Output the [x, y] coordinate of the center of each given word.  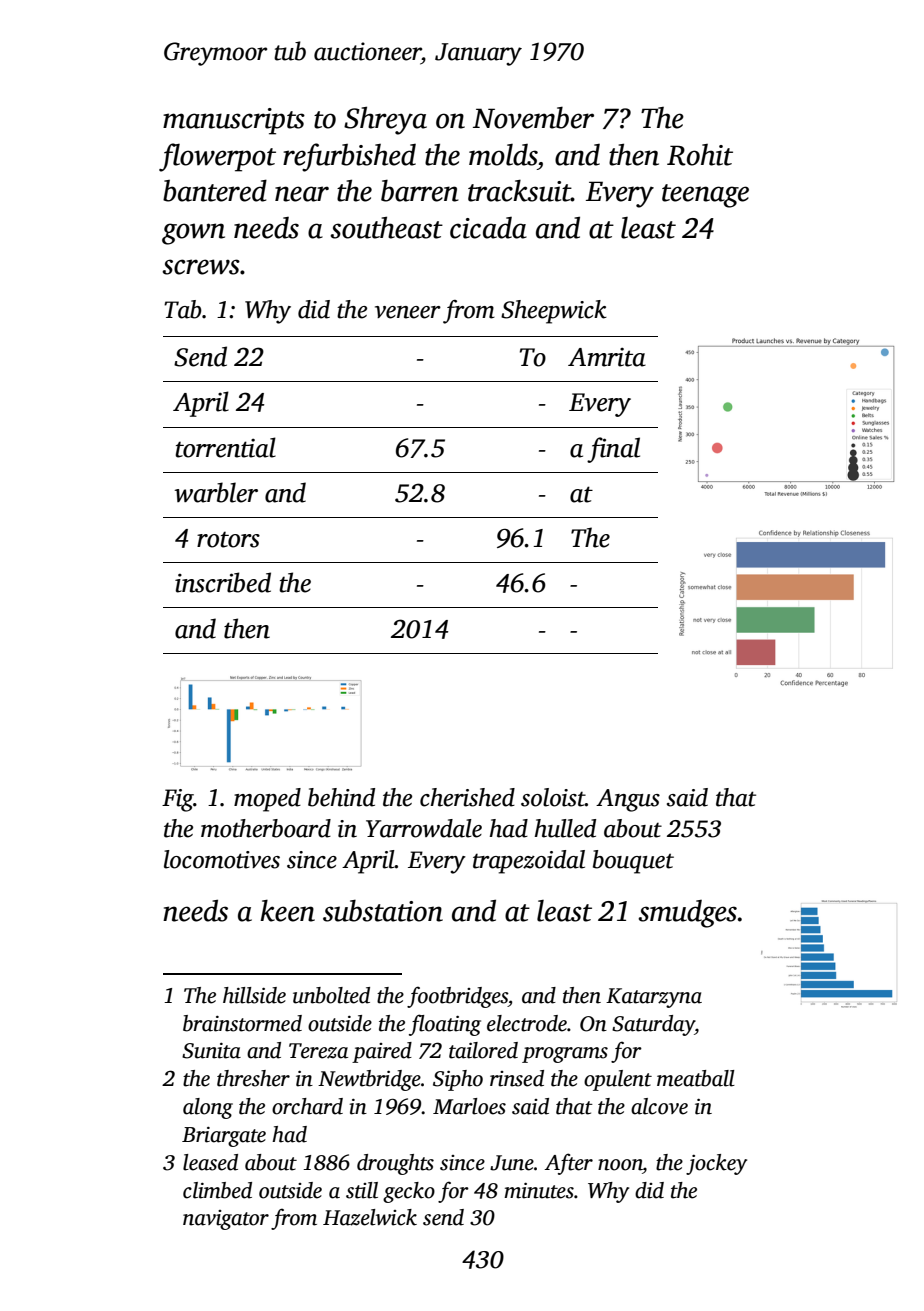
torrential [225, 447]
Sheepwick [554, 312]
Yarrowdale [424, 828]
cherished [467, 797]
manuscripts [234, 121]
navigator [226, 1220]
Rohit [700, 155]
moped [267, 800]
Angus [628, 800]
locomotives [222, 859]
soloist [553, 797]
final [613, 450]
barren [420, 191]
